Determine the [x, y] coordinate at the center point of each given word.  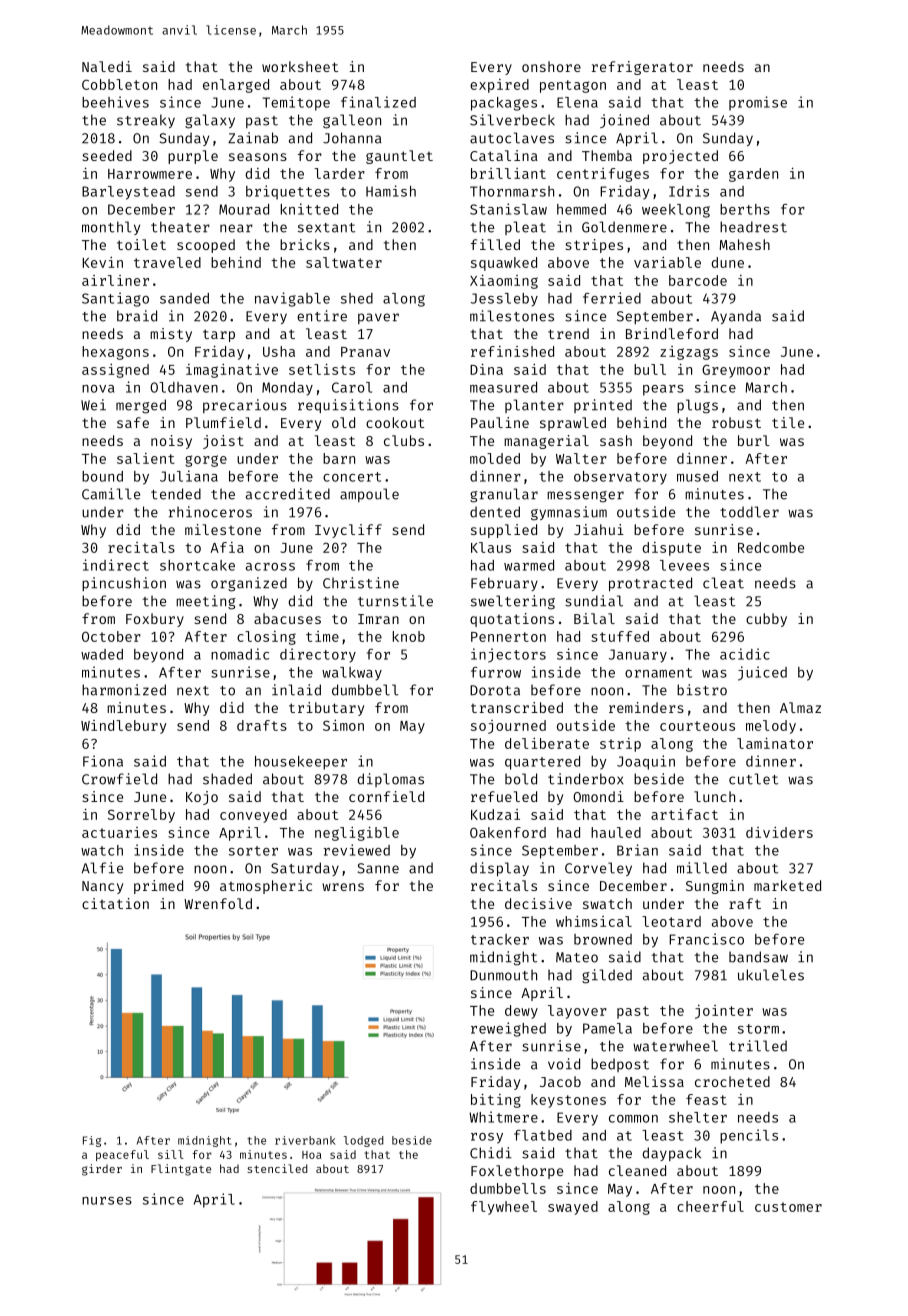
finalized [378, 102]
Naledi [107, 66]
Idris [689, 191]
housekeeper [301, 763]
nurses [107, 1201]
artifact [684, 814]
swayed [573, 1208]
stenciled [277, 1168]
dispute [672, 549]
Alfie [102, 868]
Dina [486, 369]
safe [133, 422]
